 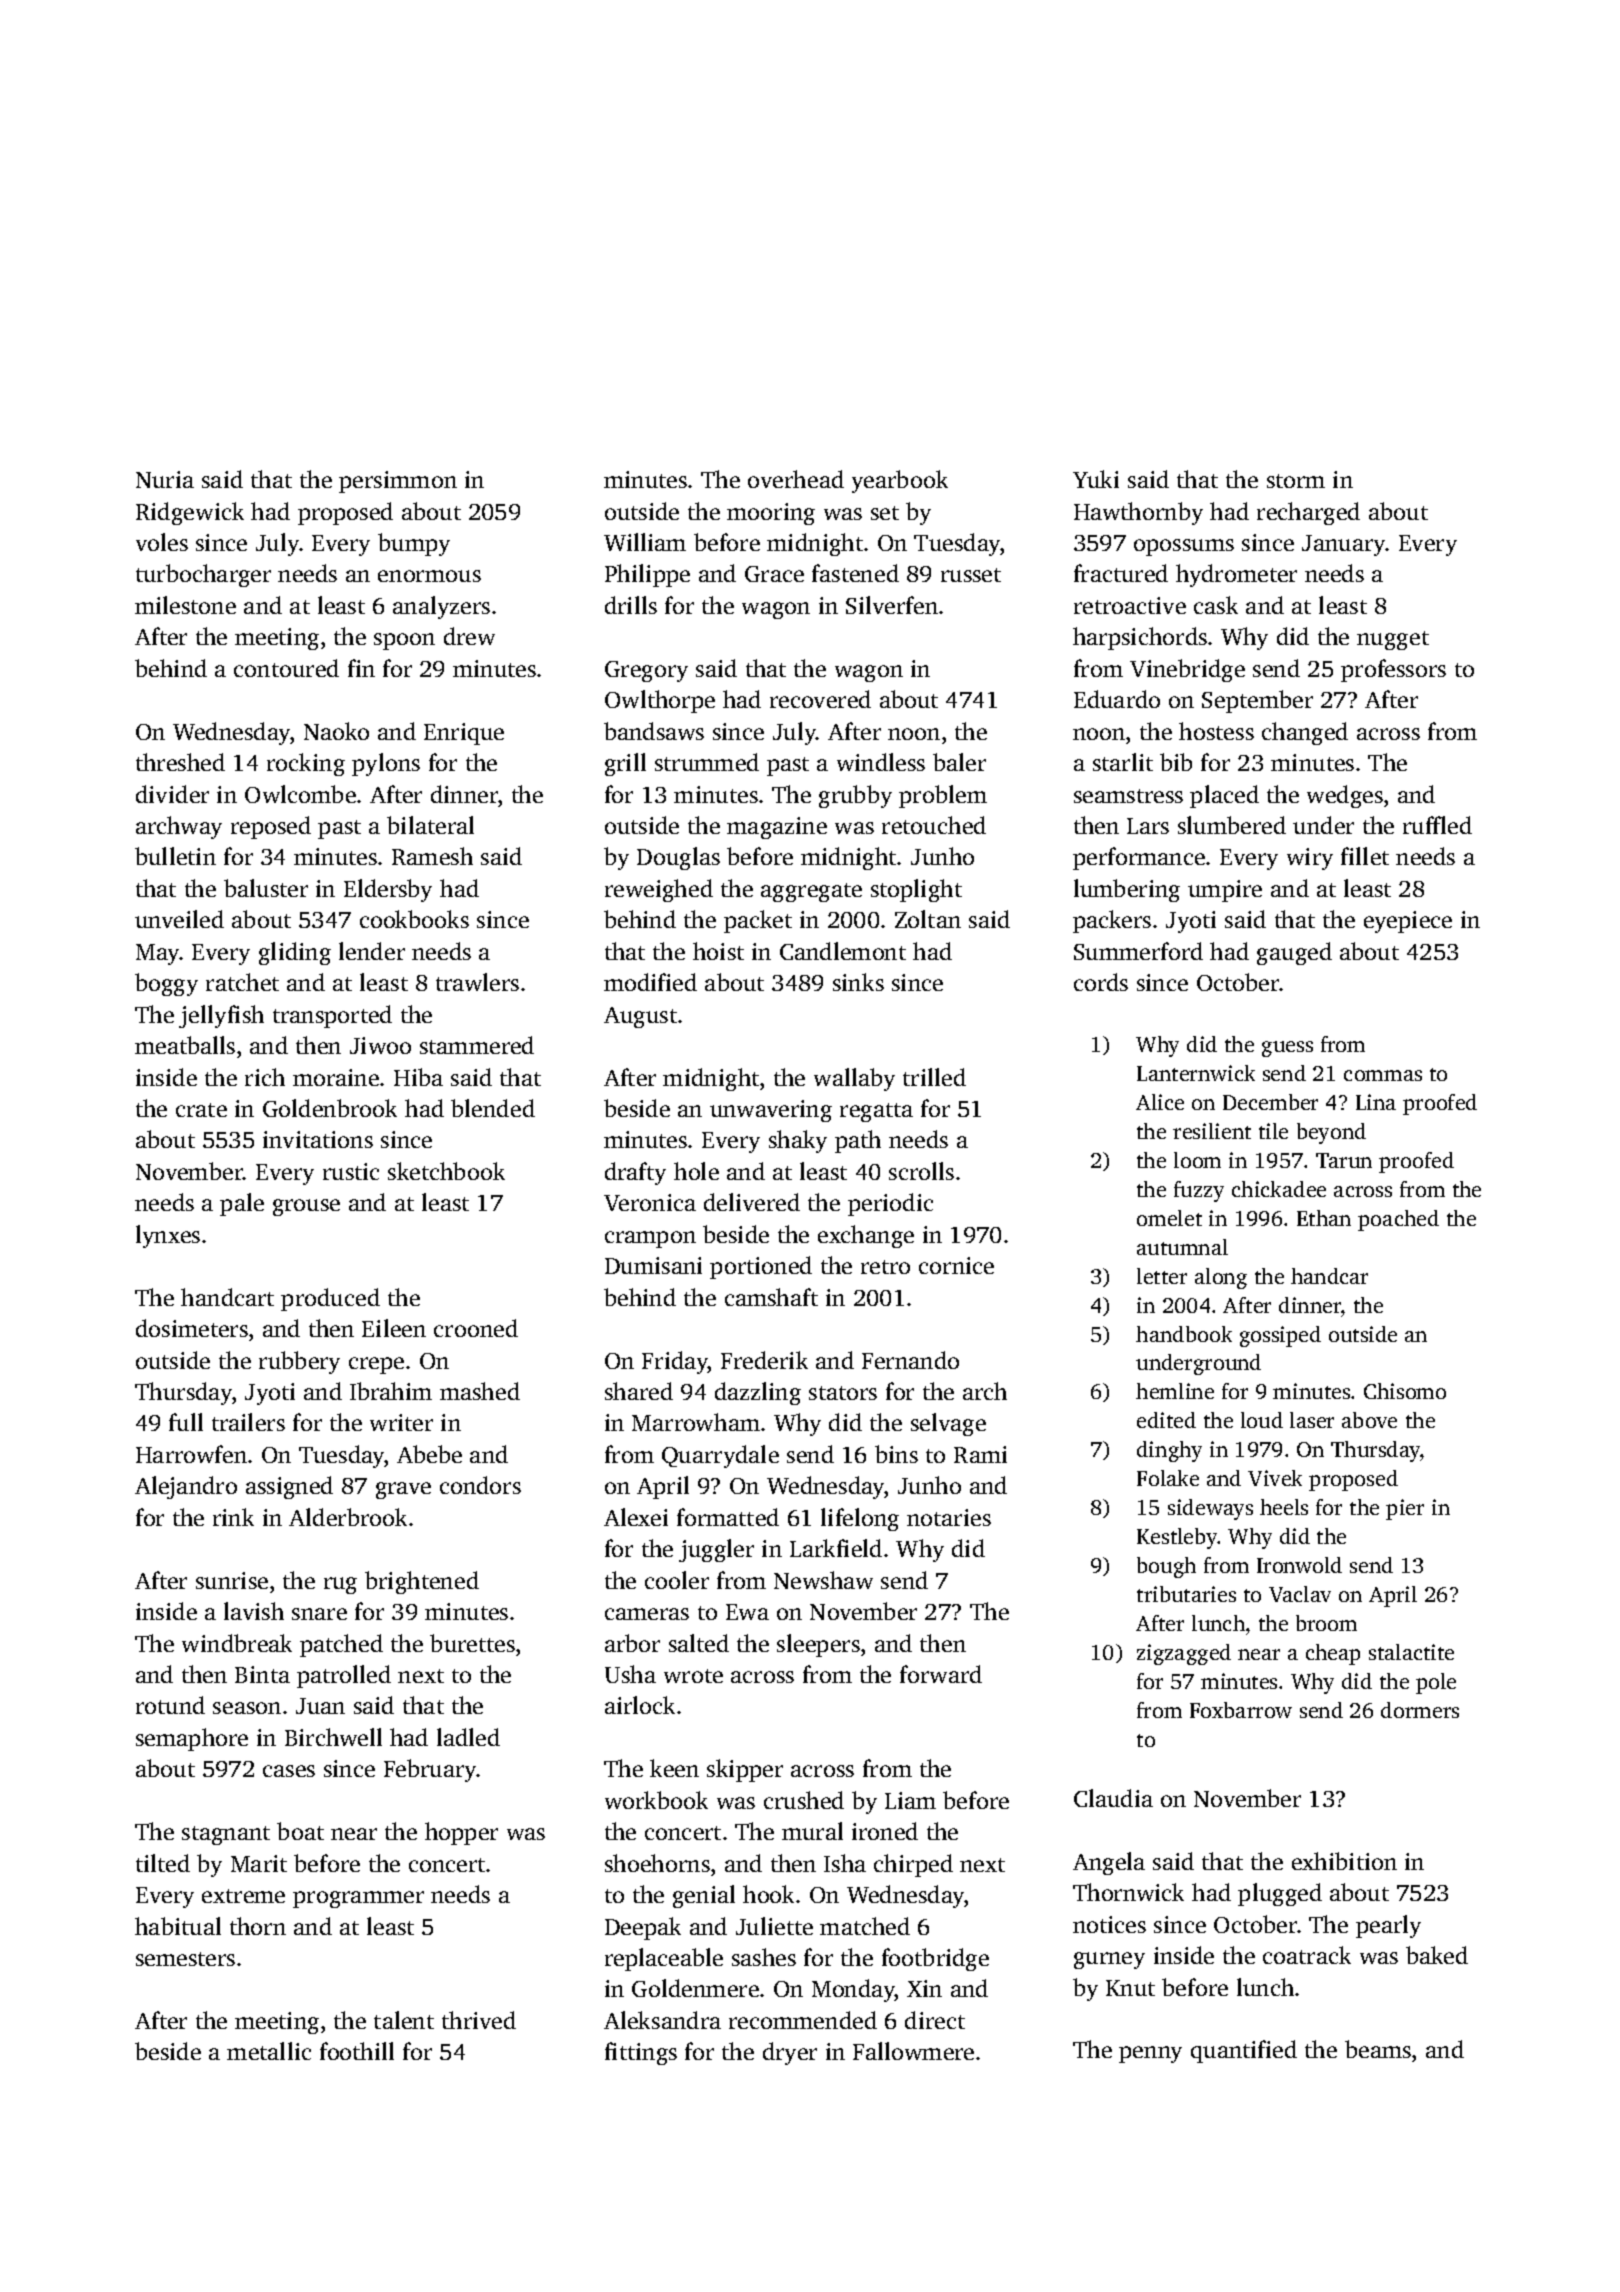 What do you see at coordinates (980, 1454) in the screenshot?
I see `Rami` at bounding box center [980, 1454].
